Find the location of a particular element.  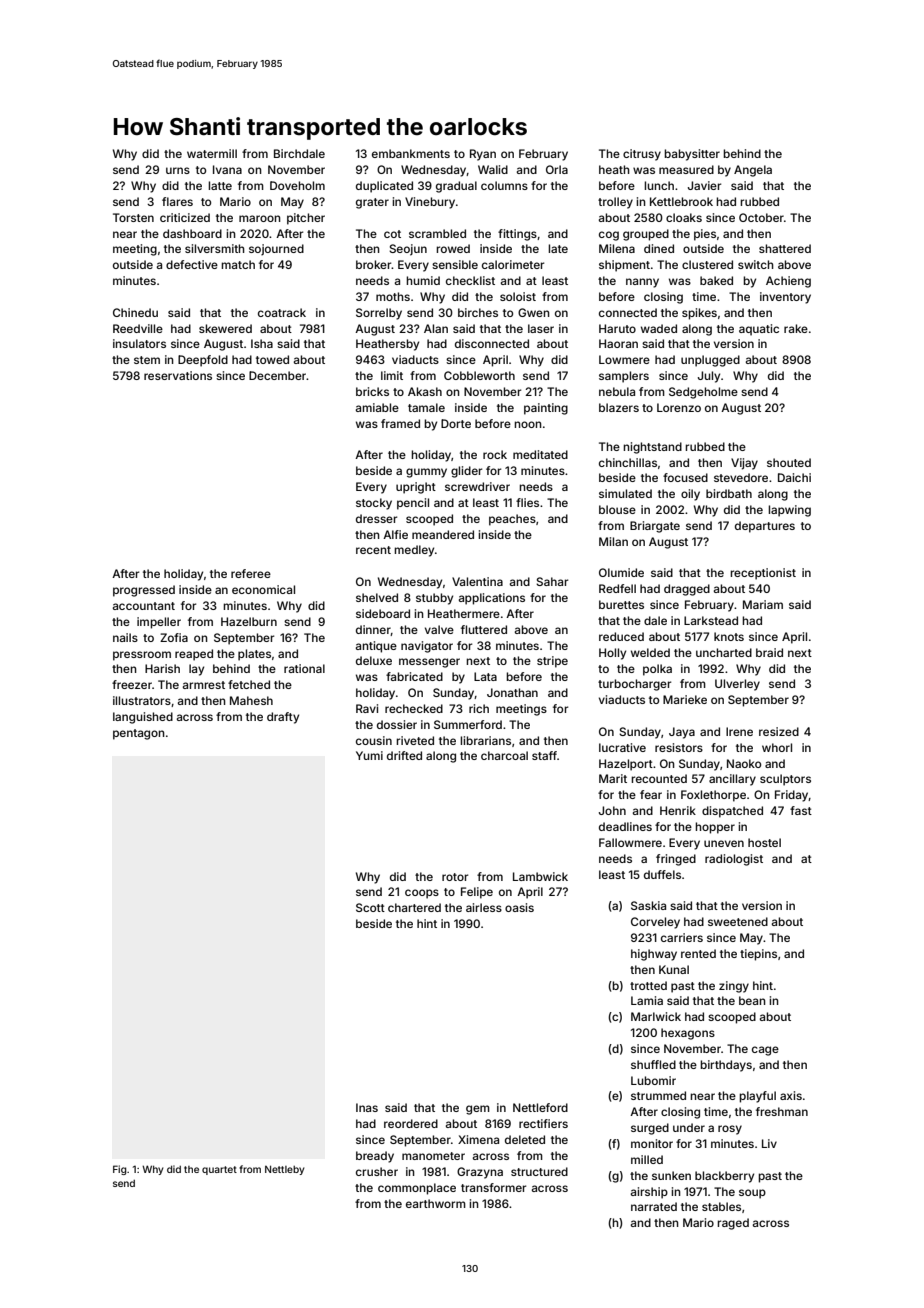

dashboard is located at coordinates (192, 233).
